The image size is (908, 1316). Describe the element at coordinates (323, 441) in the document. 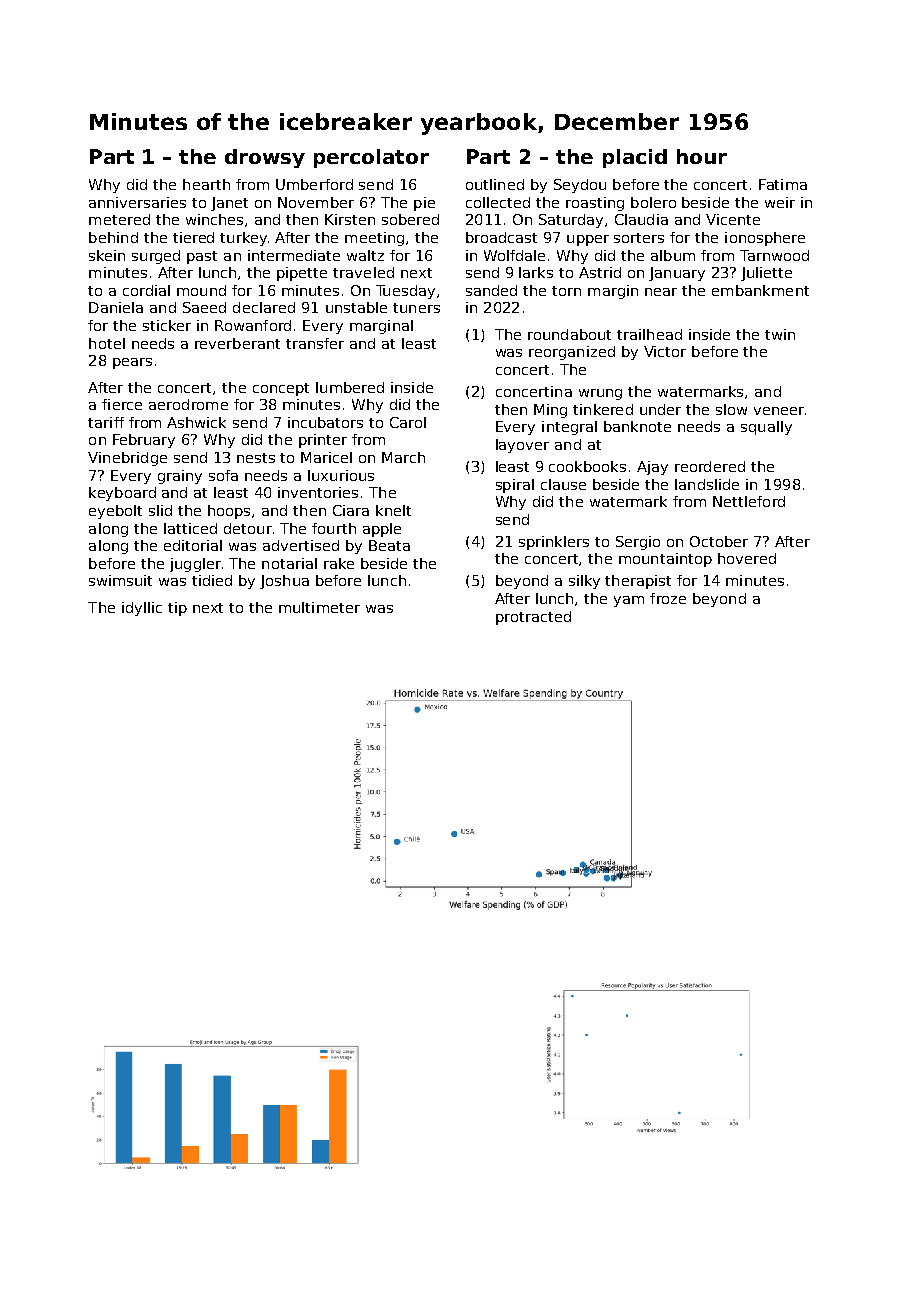

I see `printer` at that location.
